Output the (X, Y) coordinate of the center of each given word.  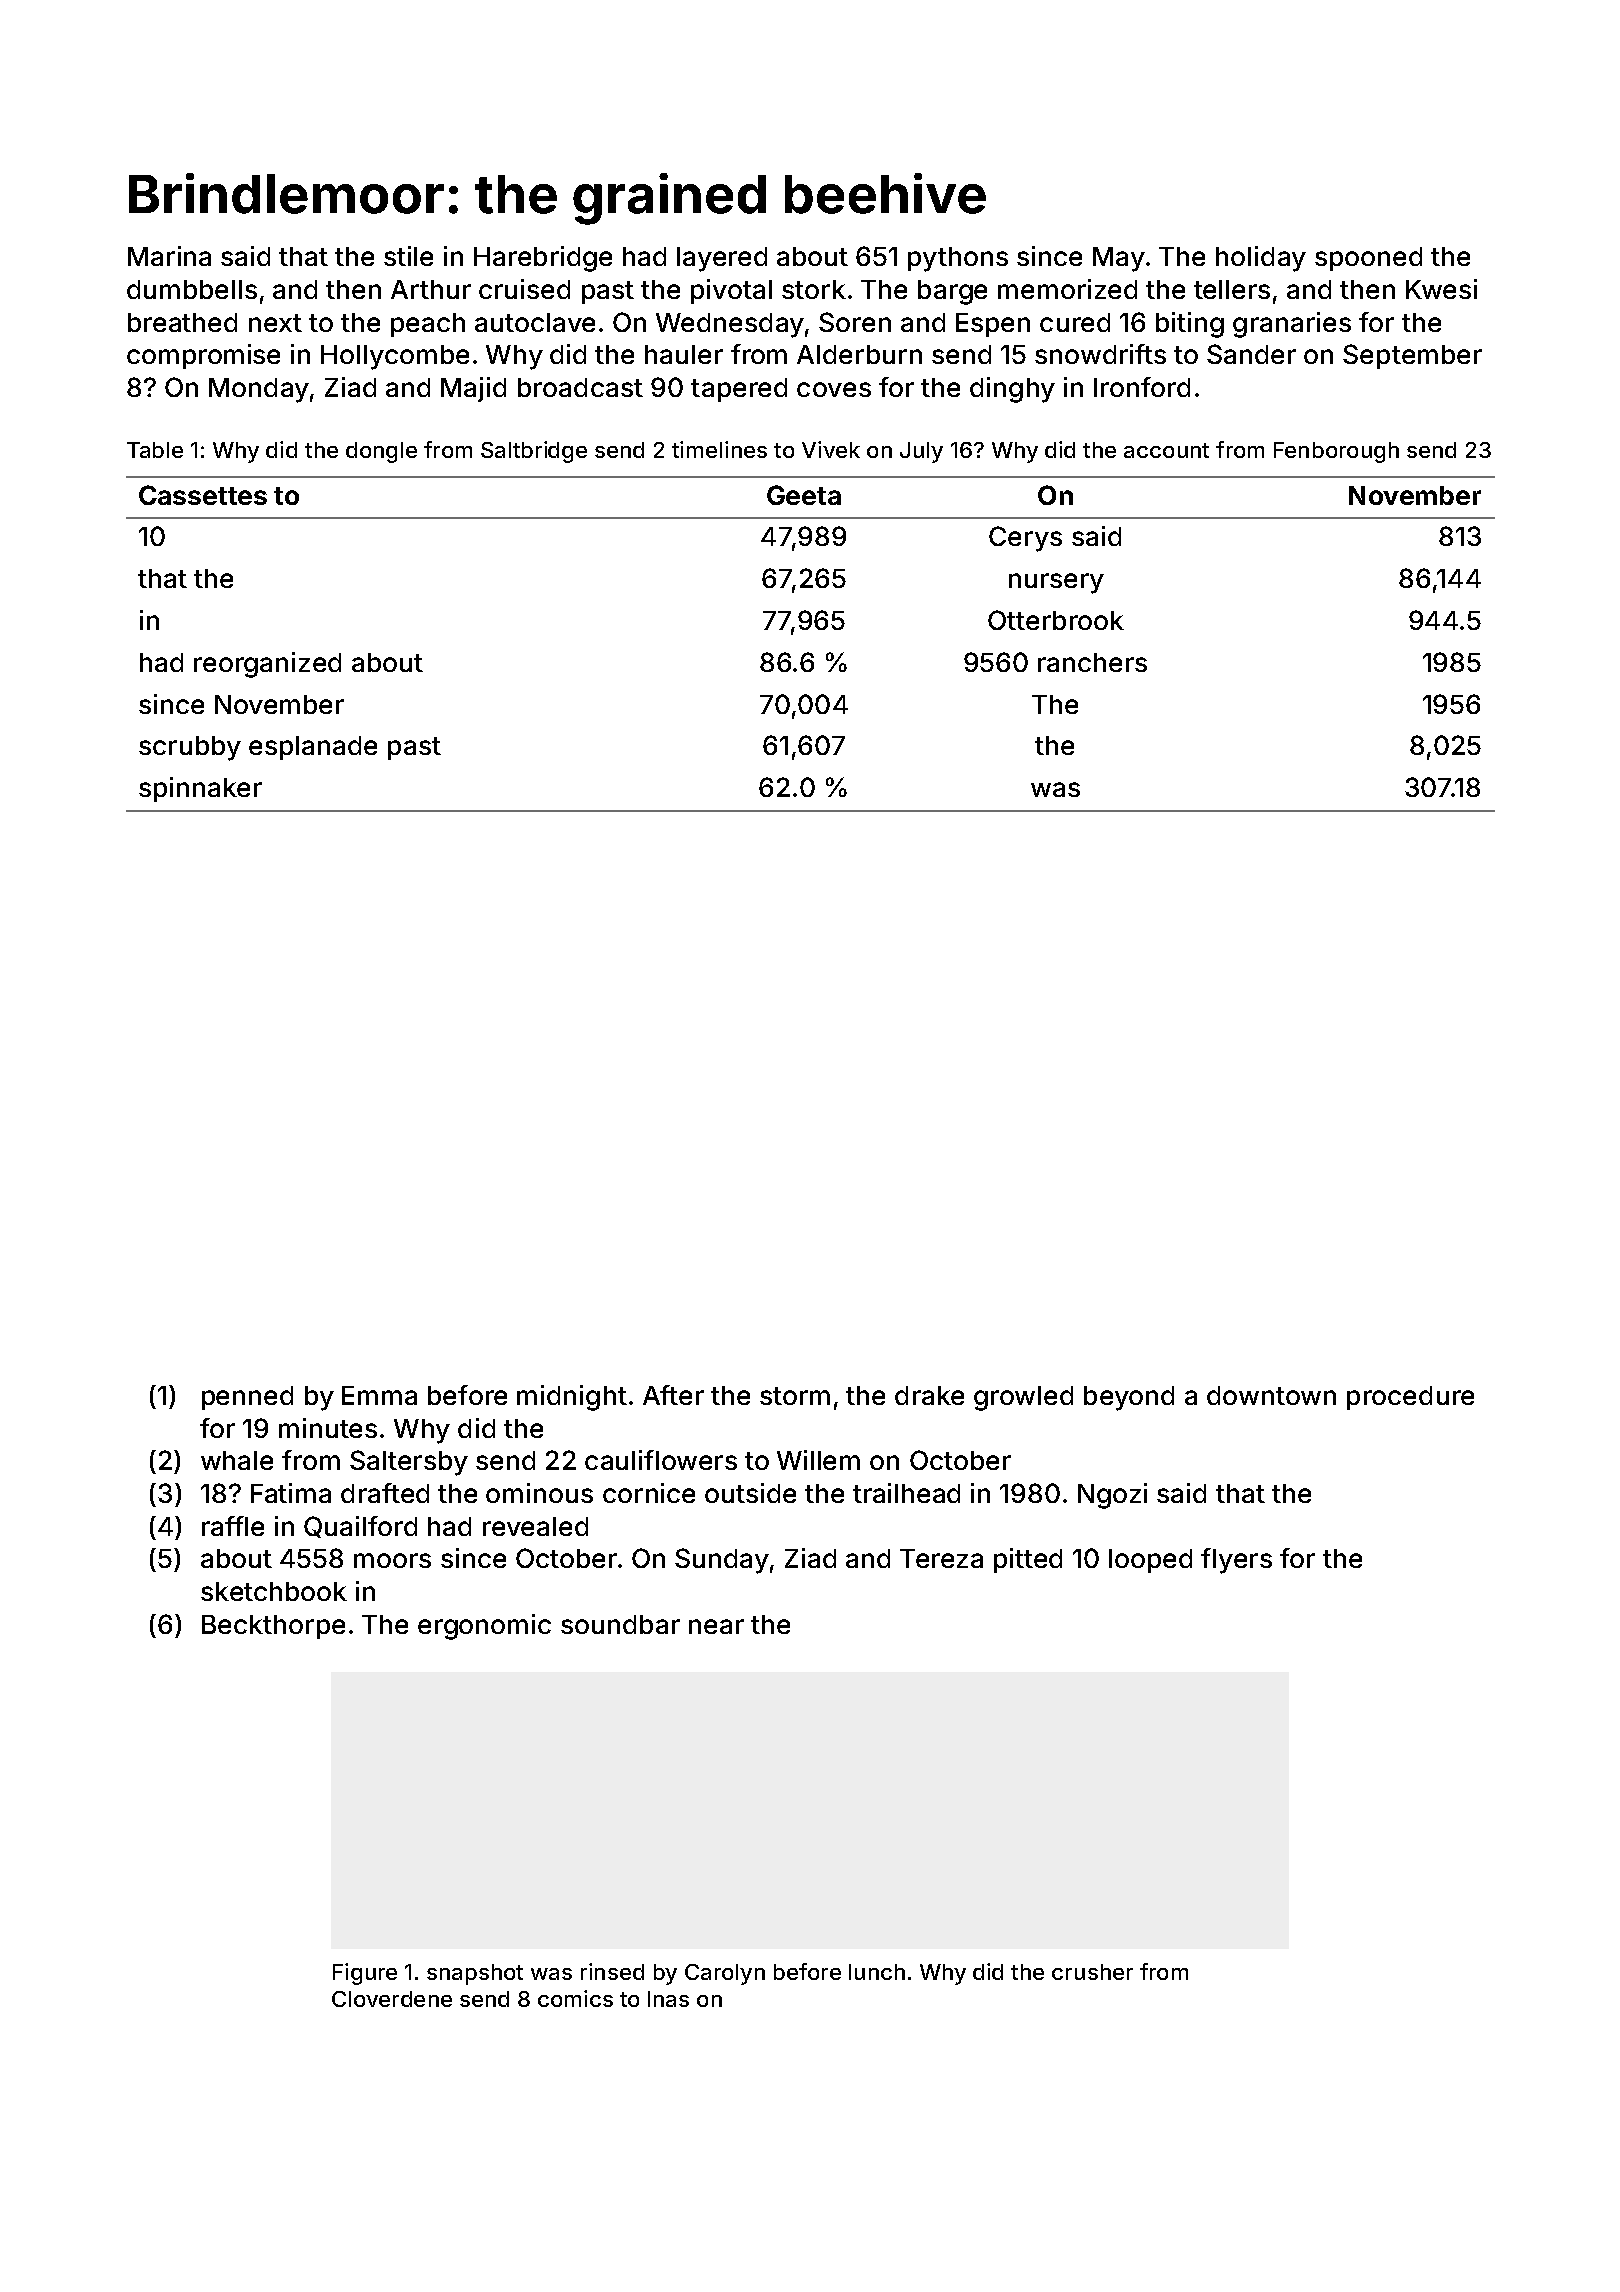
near (716, 1626)
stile (408, 256)
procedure (1410, 1398)
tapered (739, 390)
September (1412, 356)
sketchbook (274, 1591)
